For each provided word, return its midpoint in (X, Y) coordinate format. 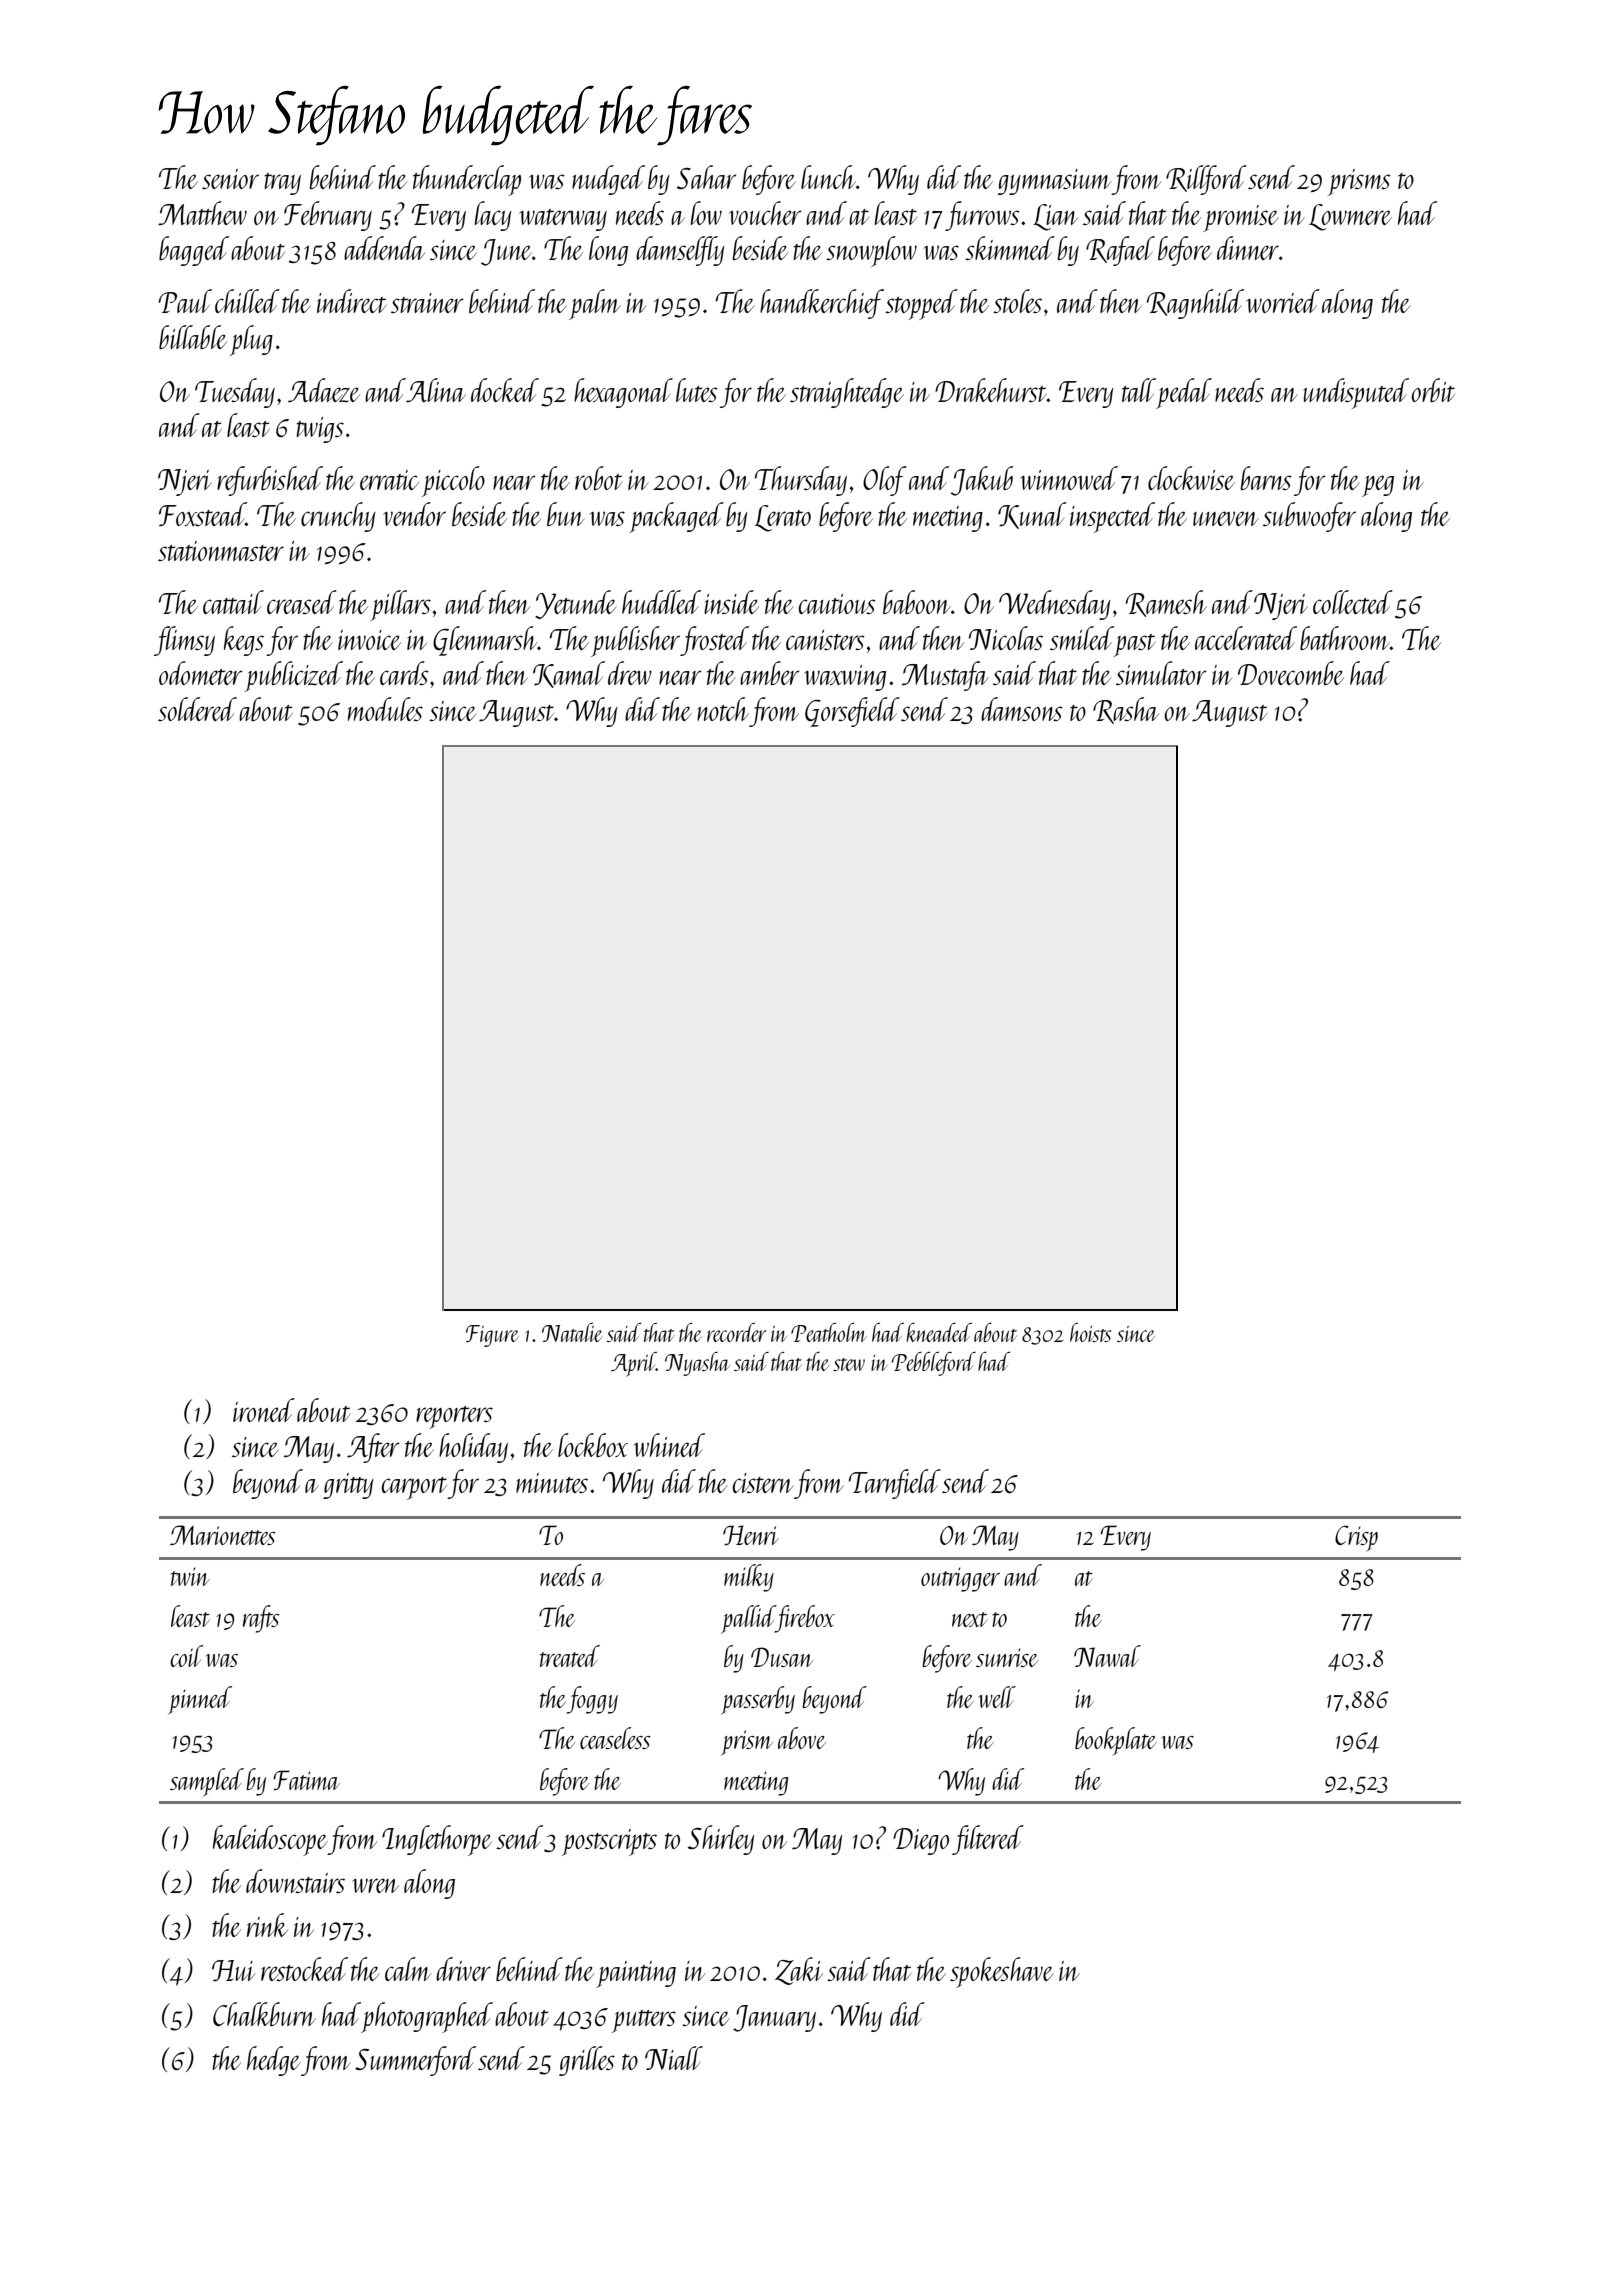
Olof (885, 481)
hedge (274, 2061)
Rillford (1206, 180)
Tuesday (235, 393)
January (774, 2018)
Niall (674, 2058)
